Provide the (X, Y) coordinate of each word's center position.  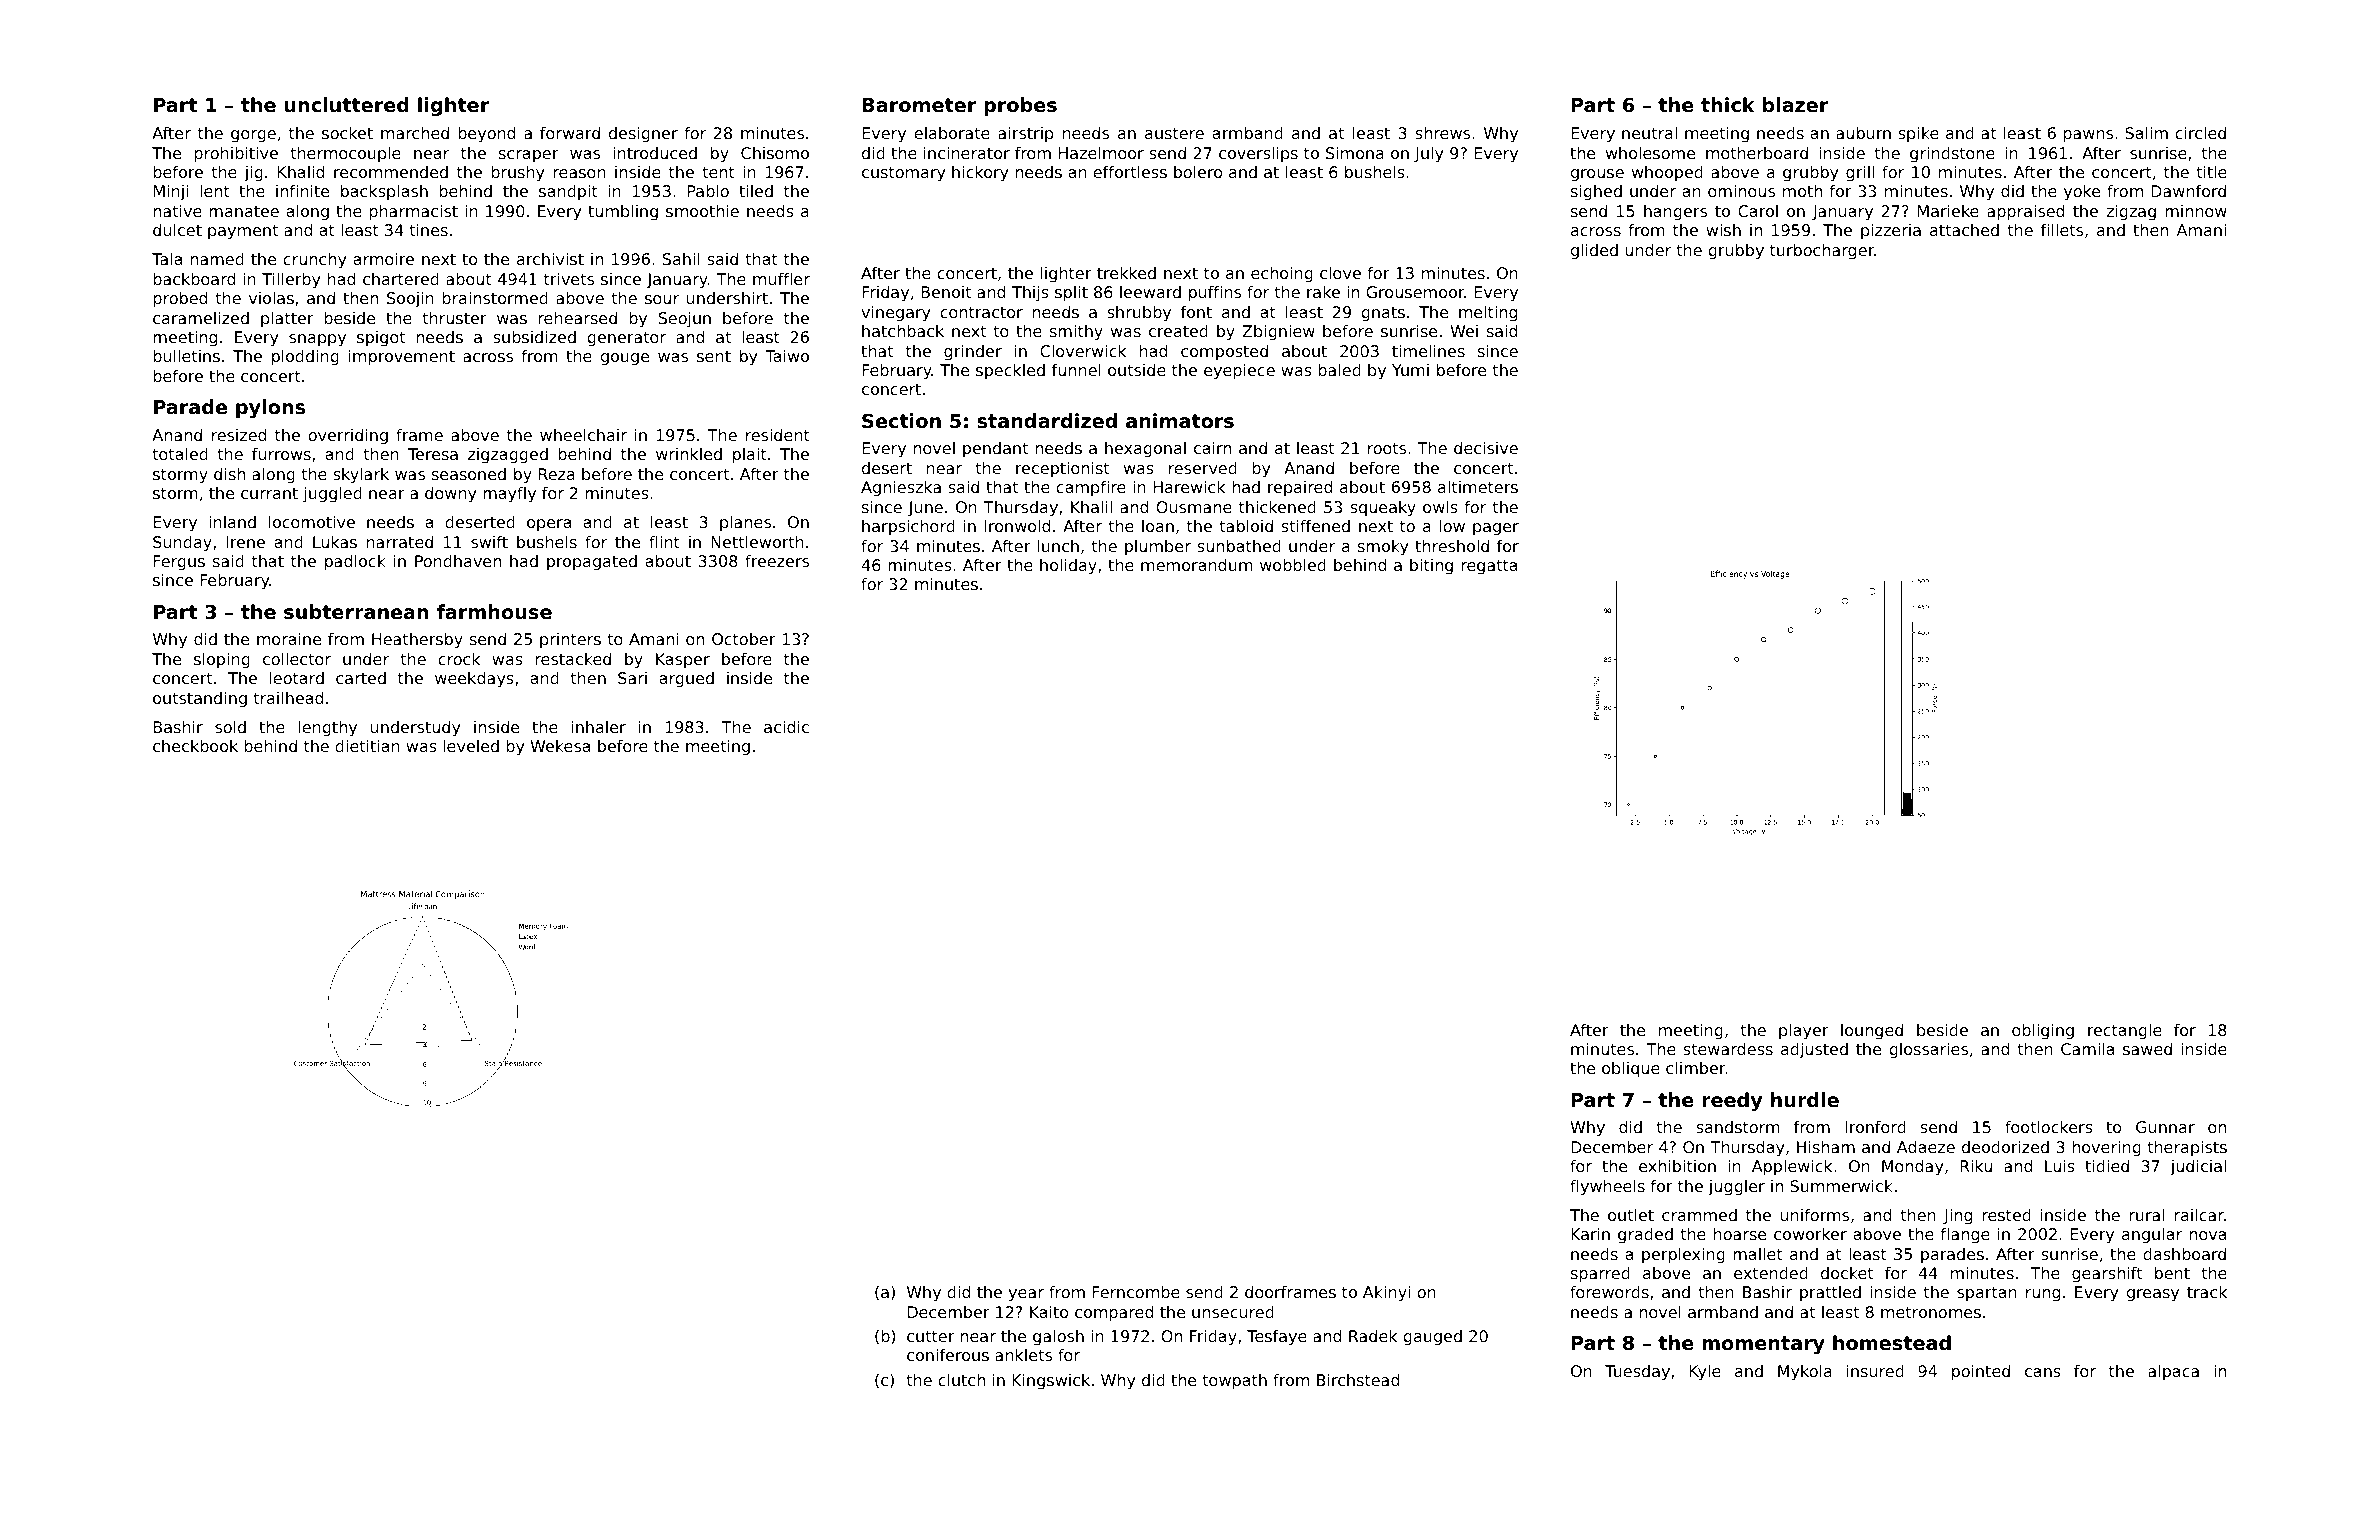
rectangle (2125, 1032)
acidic (786, 727)
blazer (1795, 104)
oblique (1631, 1070)
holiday (1068, 567)
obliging (2043, 1032)
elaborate (952, 133)
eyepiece (1239, 372)
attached (1964, 230)
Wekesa (560, 746)
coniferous (948, 1355)
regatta (1489, 567)
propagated (592, 563)
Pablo (708, 191)
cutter (931, 1336)
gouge (625, 359)
